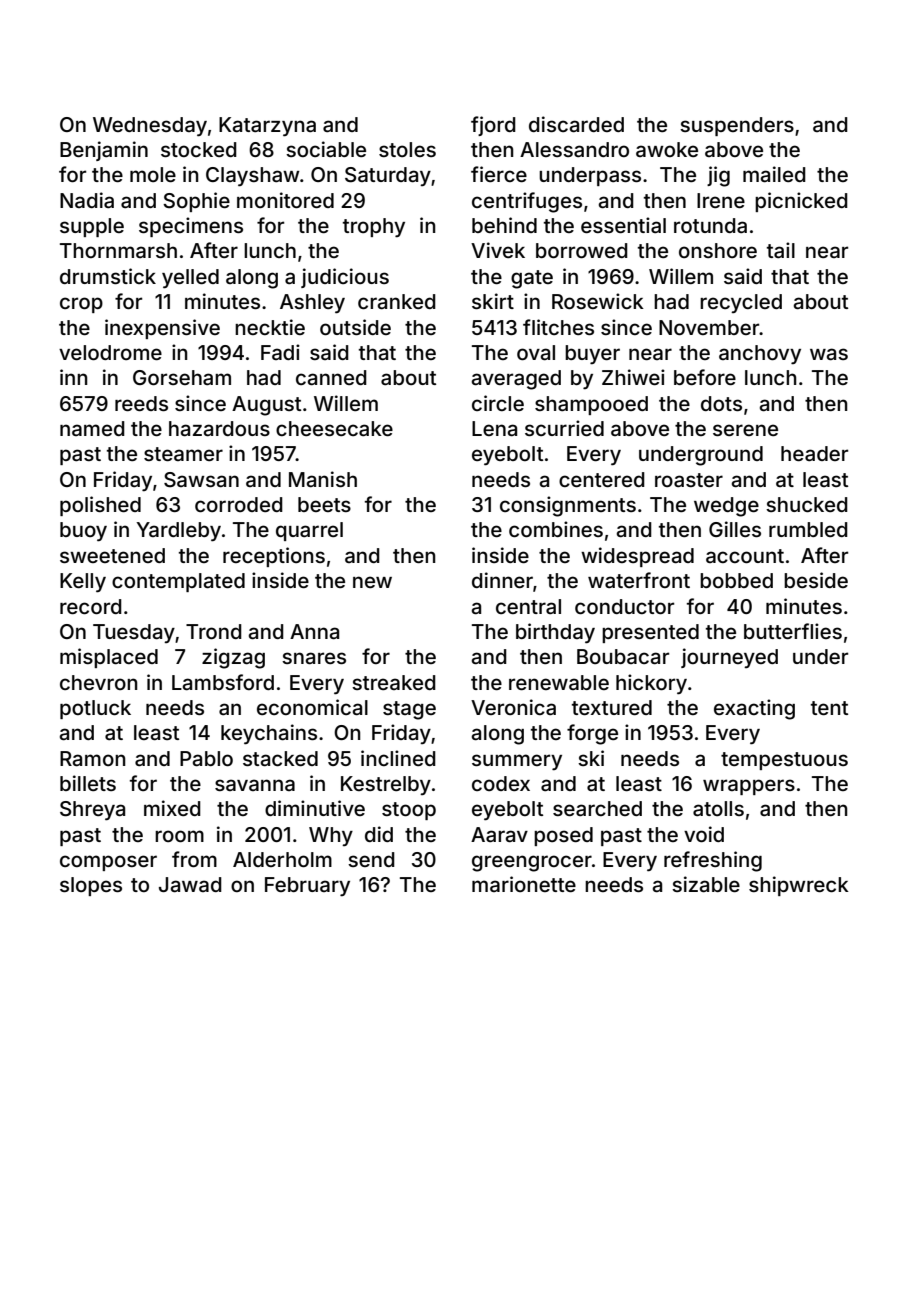 This screenshot has height=1316, width=908. What do you see at coordinates (754, 709) in the screenshot?
I see `exacting` at bounding box center [754, 709].
